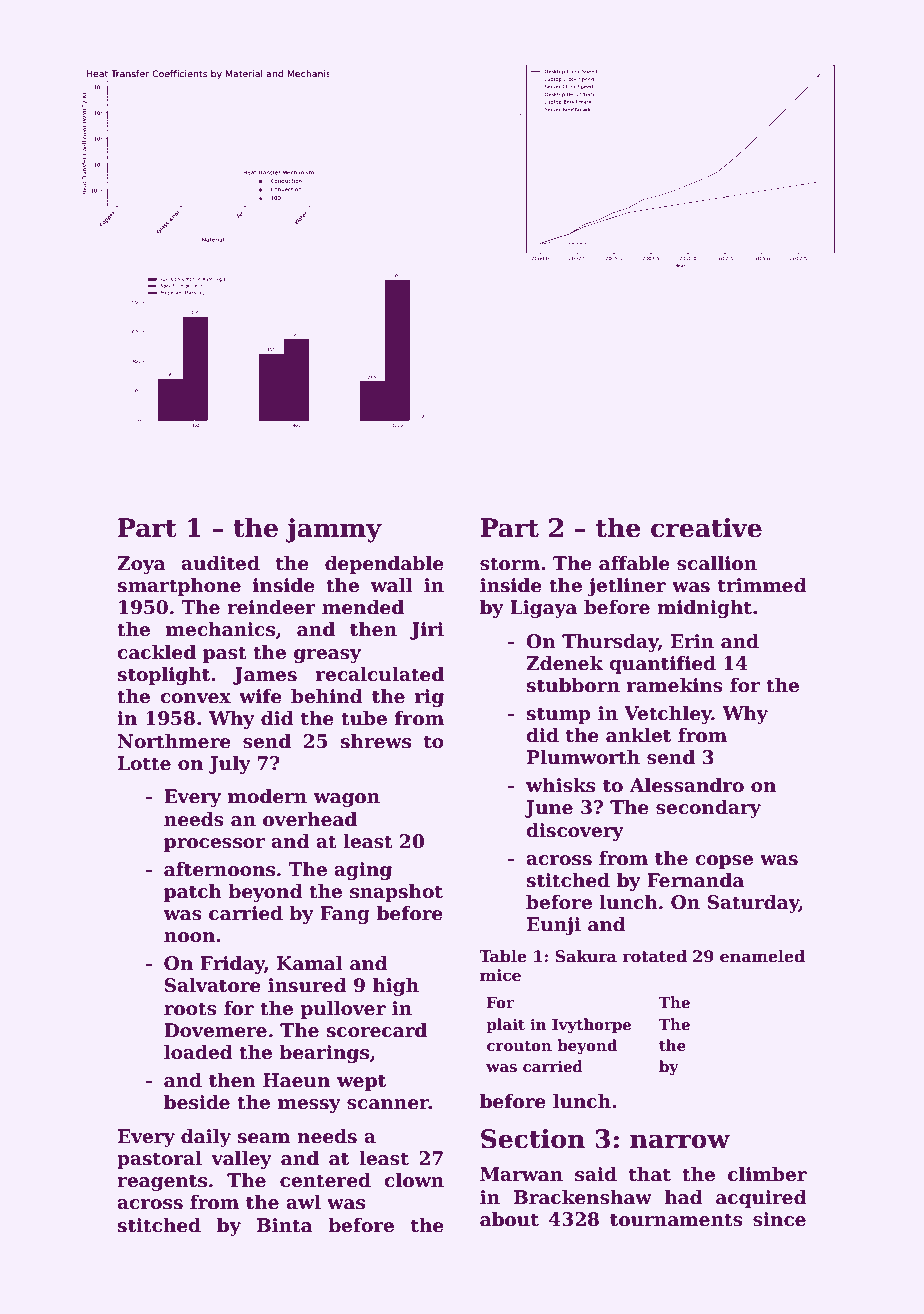  I want to click on crouton, so click(519, 1046).
